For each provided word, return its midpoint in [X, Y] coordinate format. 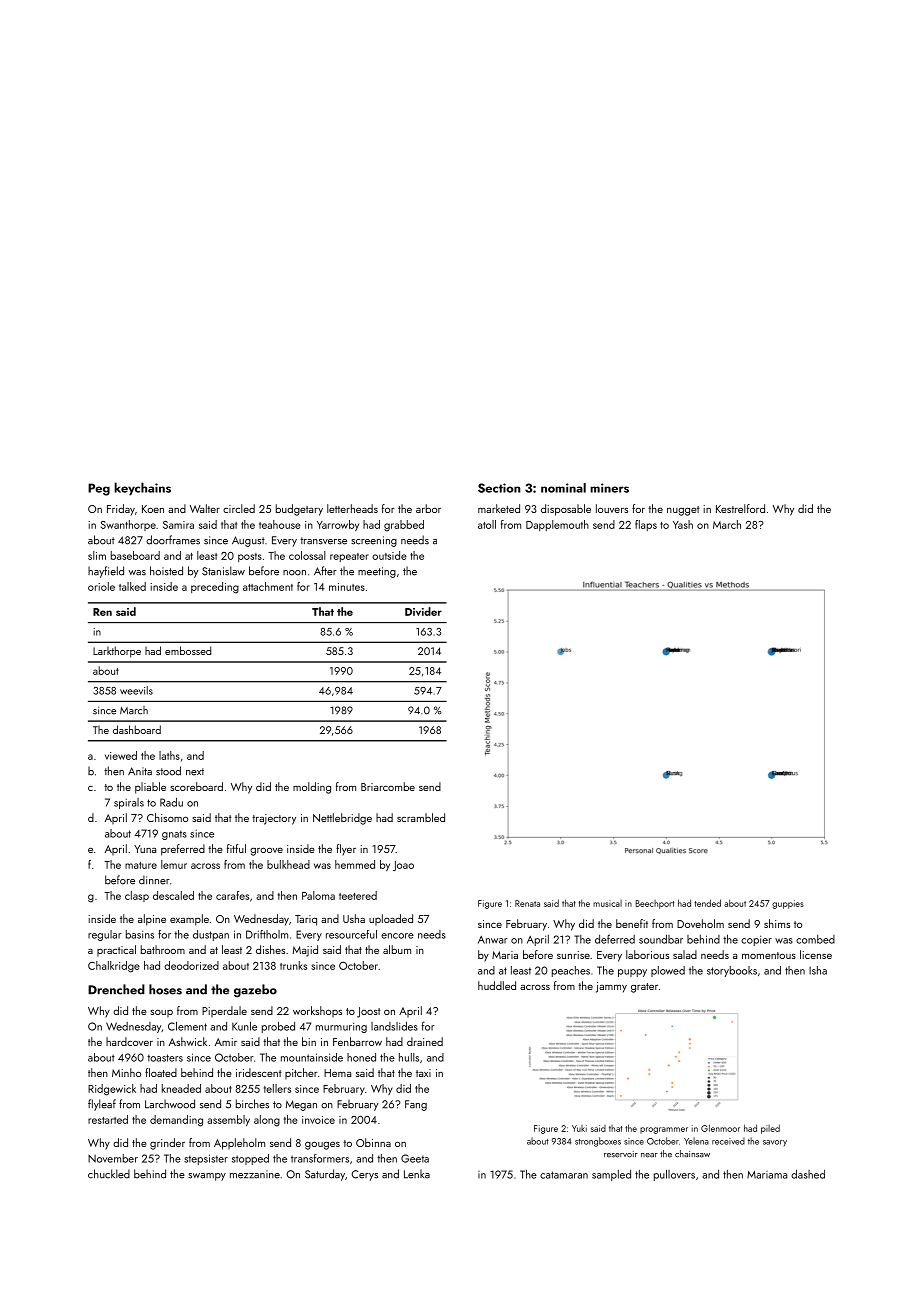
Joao [403, 866]
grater [644, 988]
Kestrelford [740, 508]
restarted [108, 1119]
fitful [236, 848]
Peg [99, 489]
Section [499, 488]
